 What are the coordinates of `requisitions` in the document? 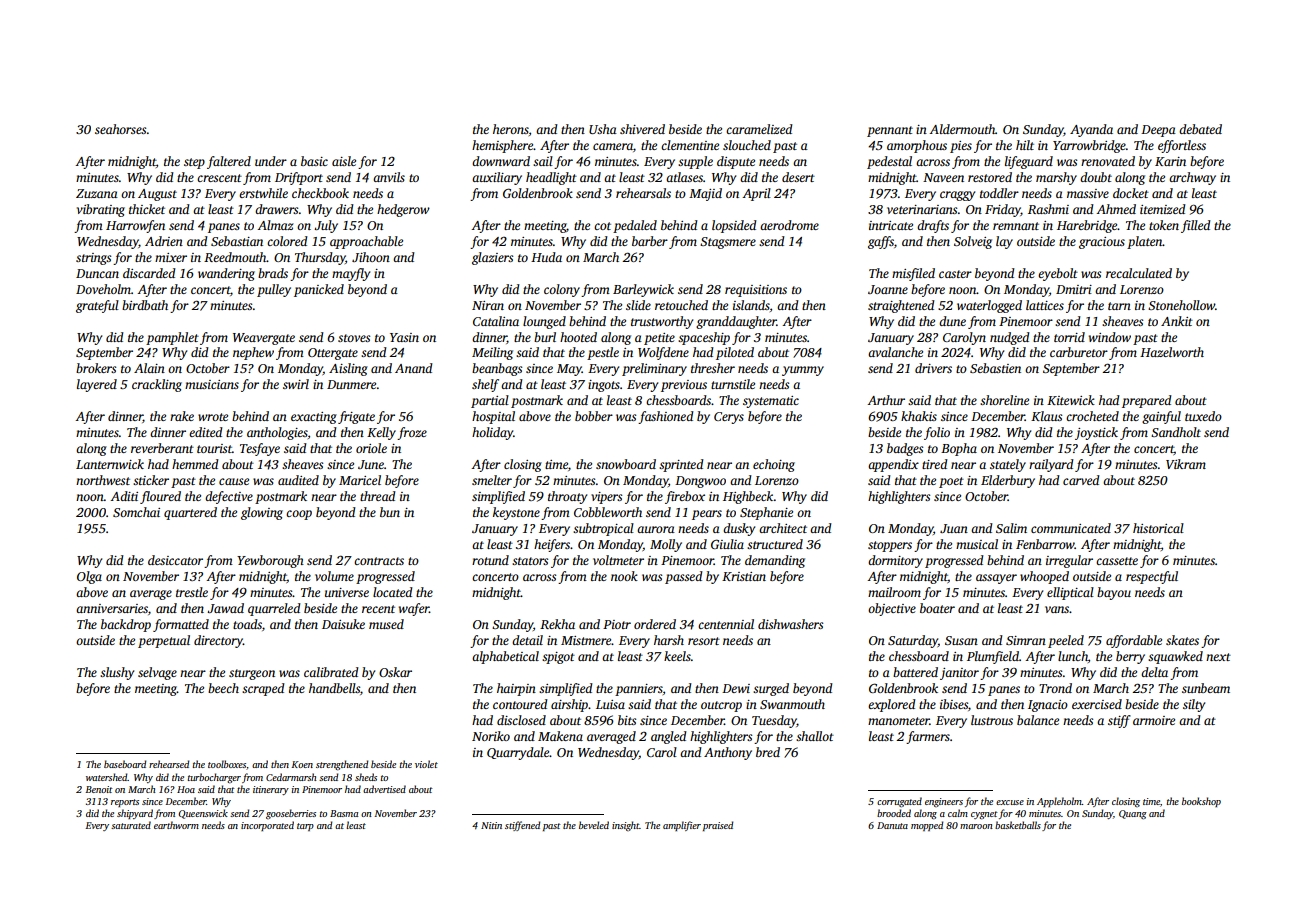 It's located at (756, 291).
